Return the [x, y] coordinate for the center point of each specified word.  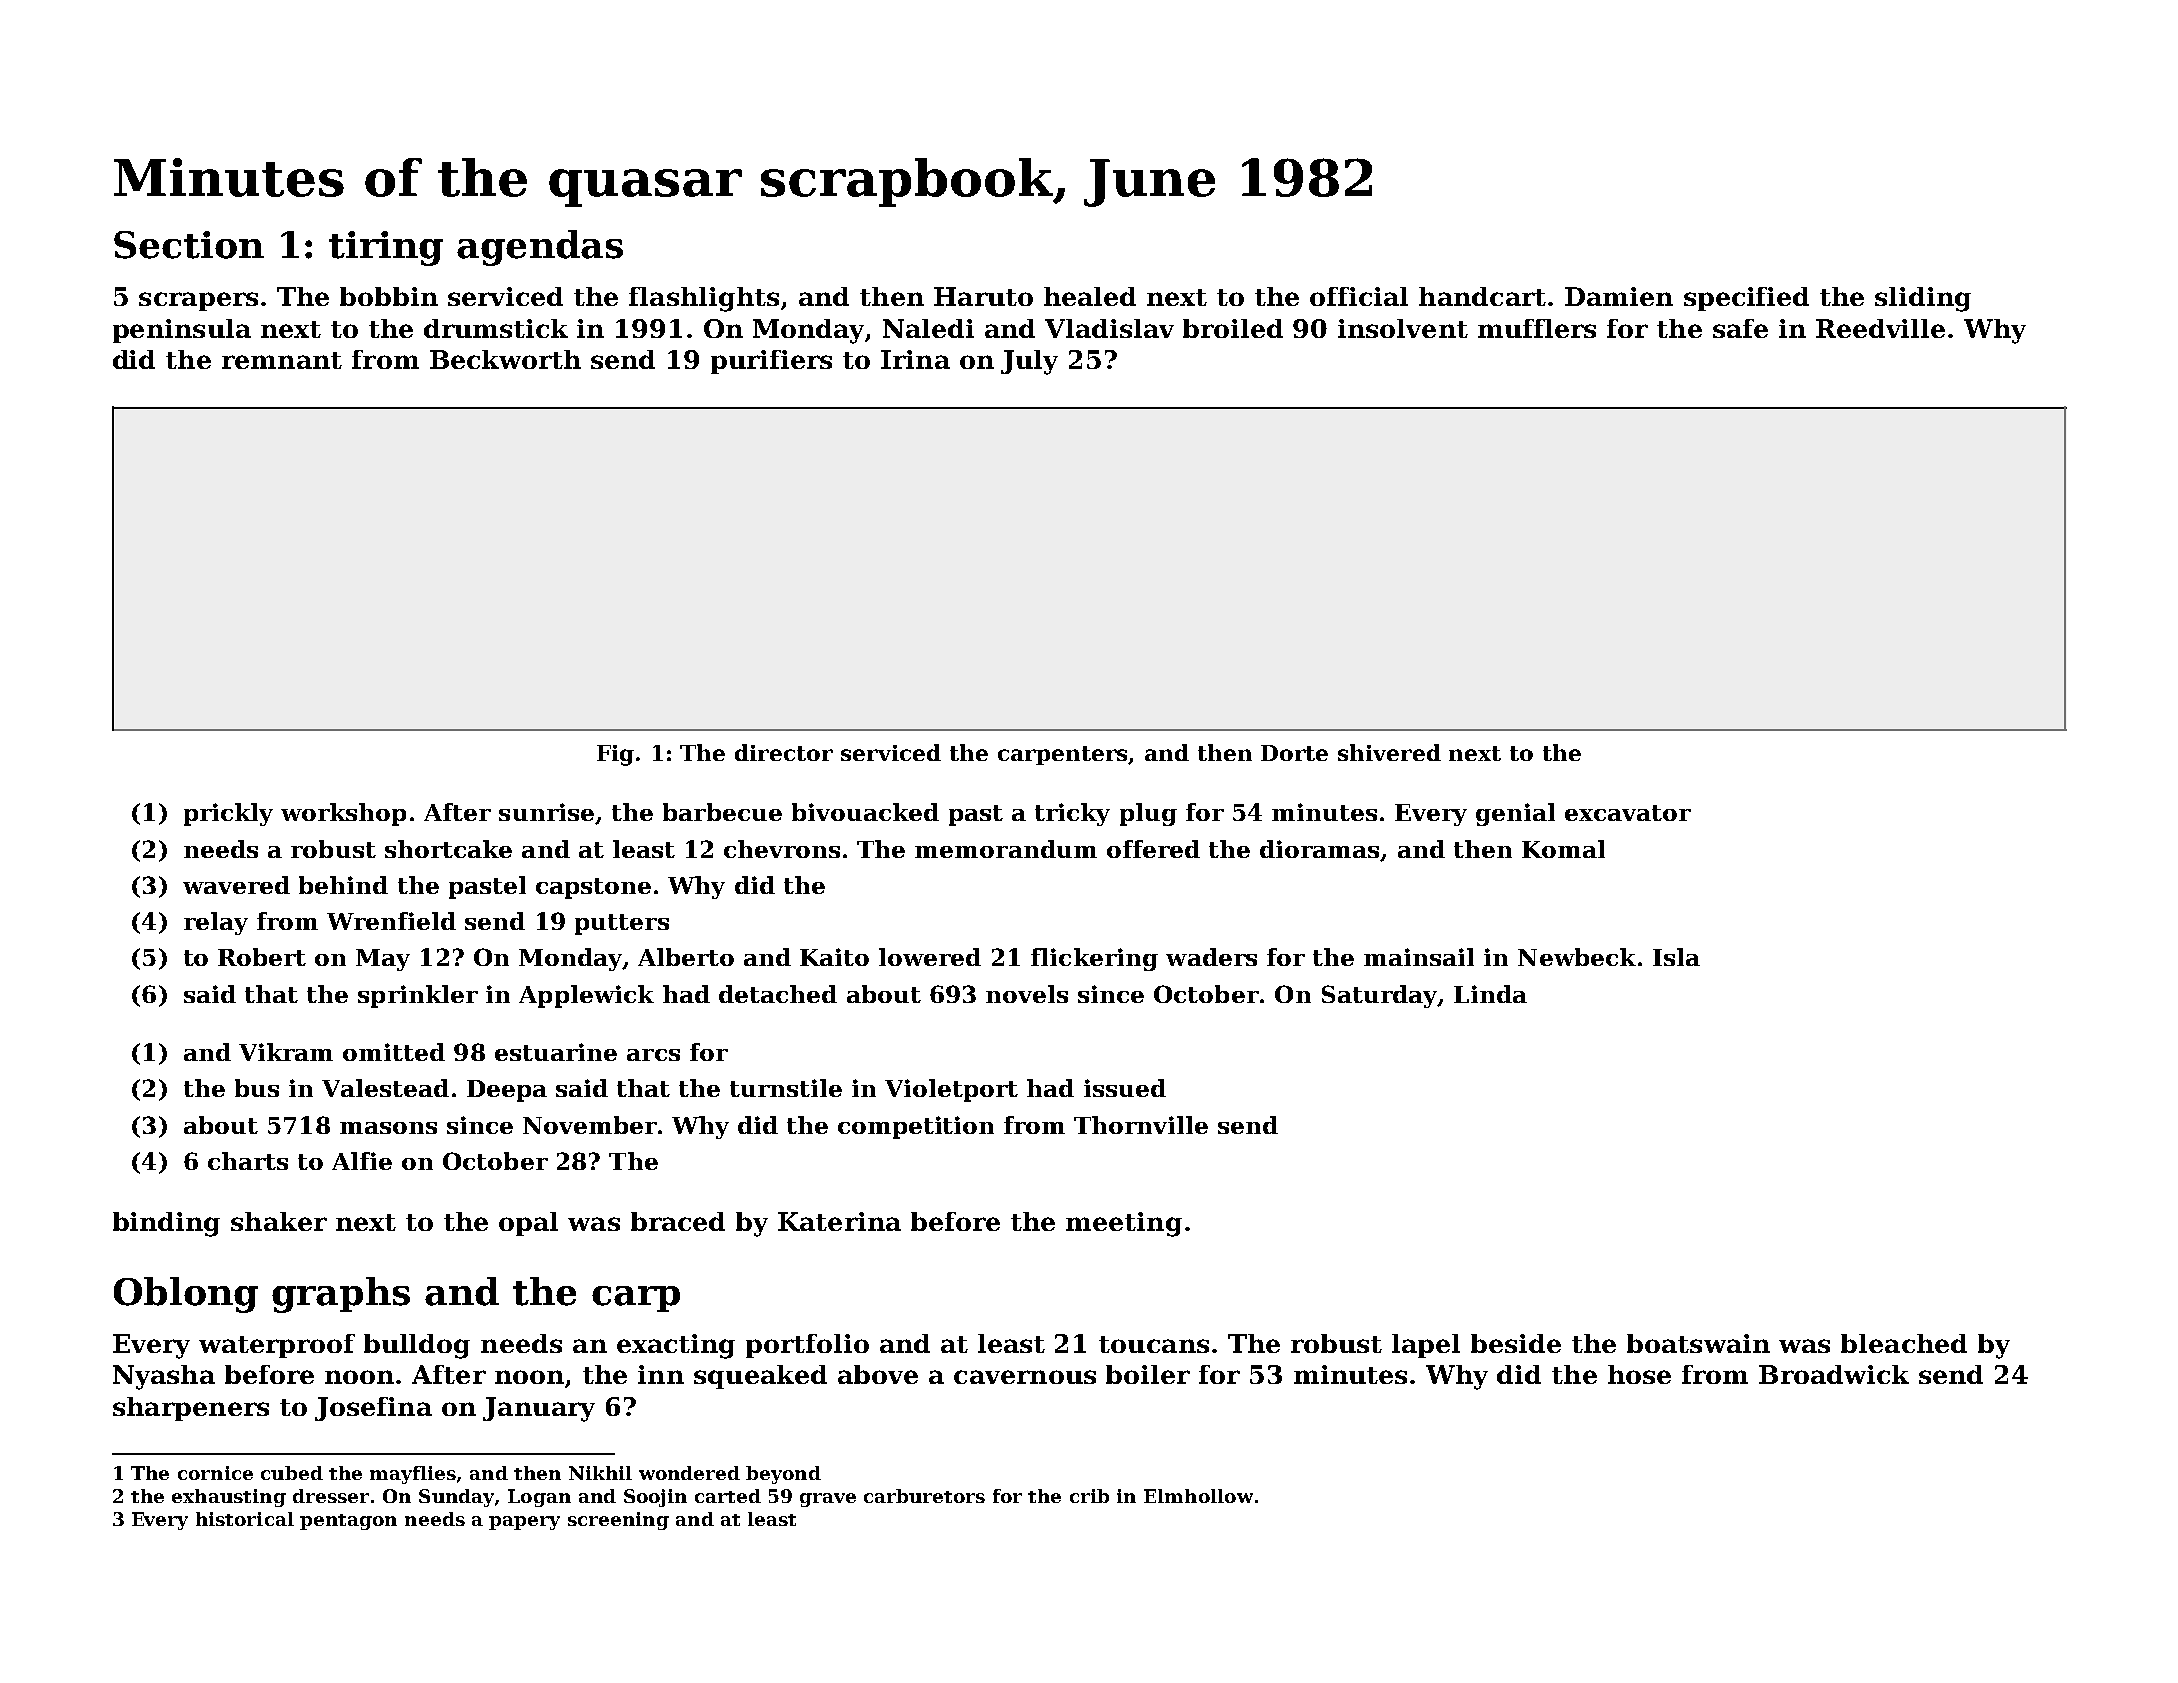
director [784, 752]
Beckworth [505, 359]
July [1029, 362]
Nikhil [600, 1473]
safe [1740, 328]
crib [1089, 1496]
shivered [1389, 752]
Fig [615, 755]
